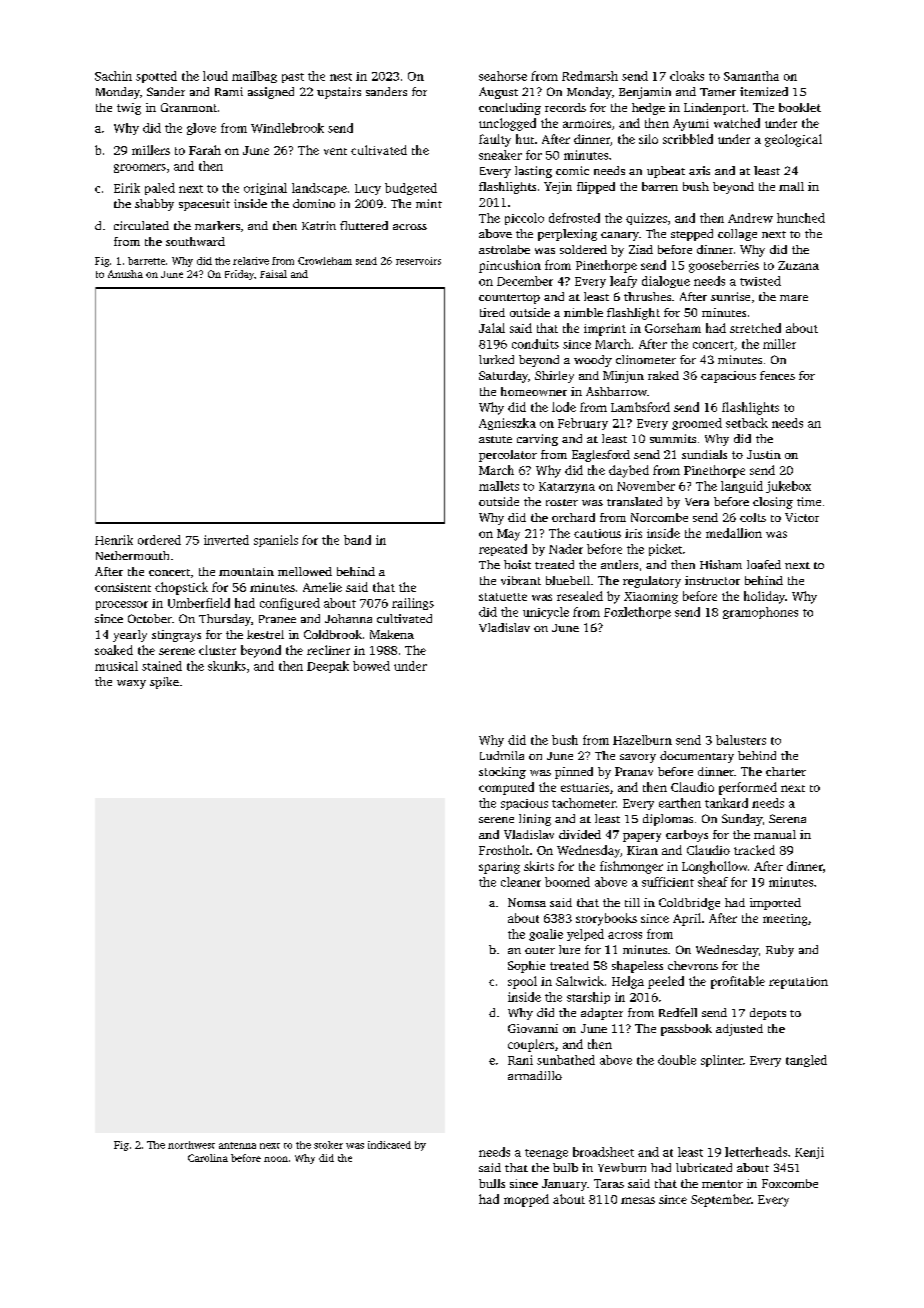  I want to click on charter, so click(786, 771).
